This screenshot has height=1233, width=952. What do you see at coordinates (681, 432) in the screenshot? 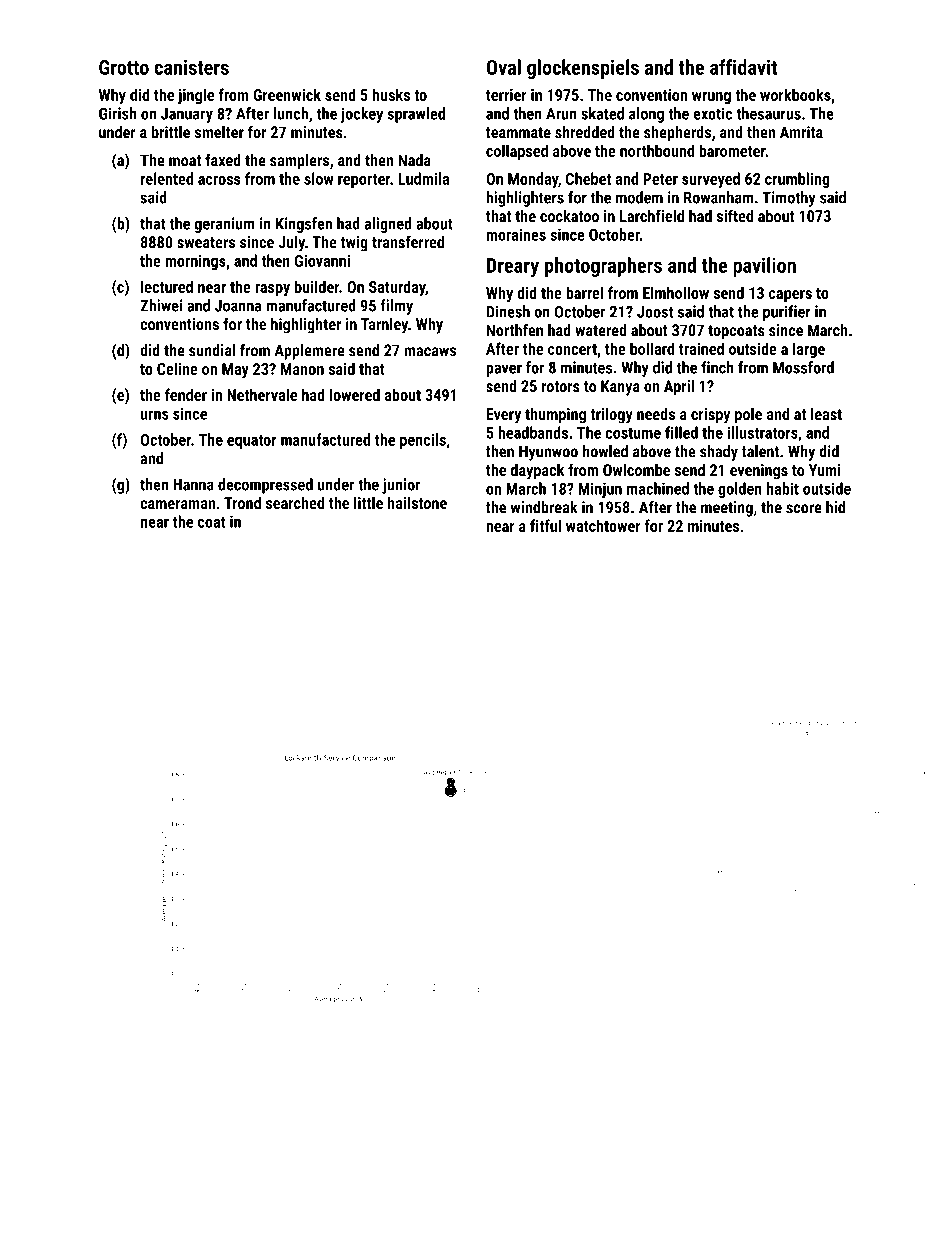
I see `filled` at bounding box center [681, 432].
